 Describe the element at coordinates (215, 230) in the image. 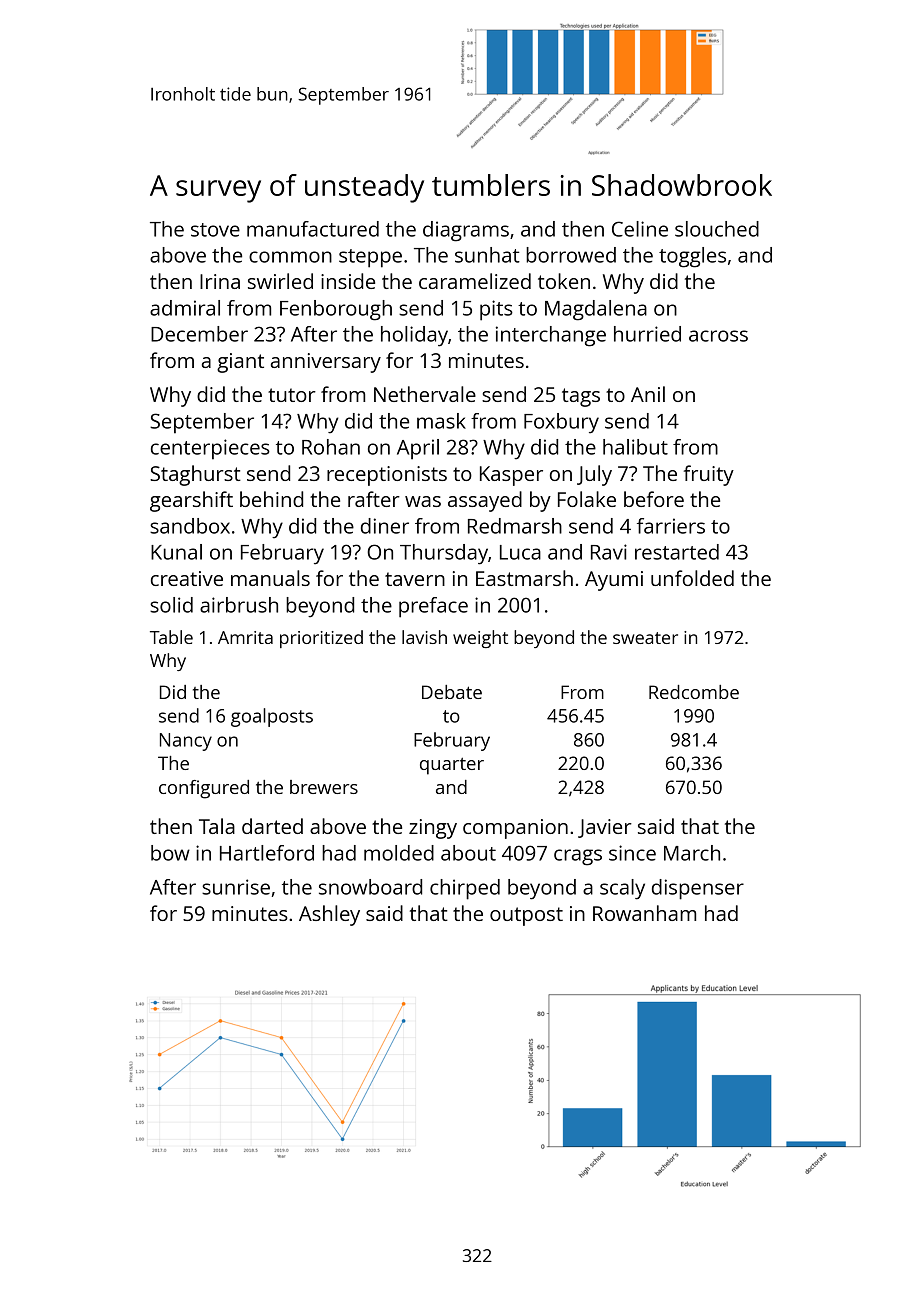

I see `stove` at that location.
